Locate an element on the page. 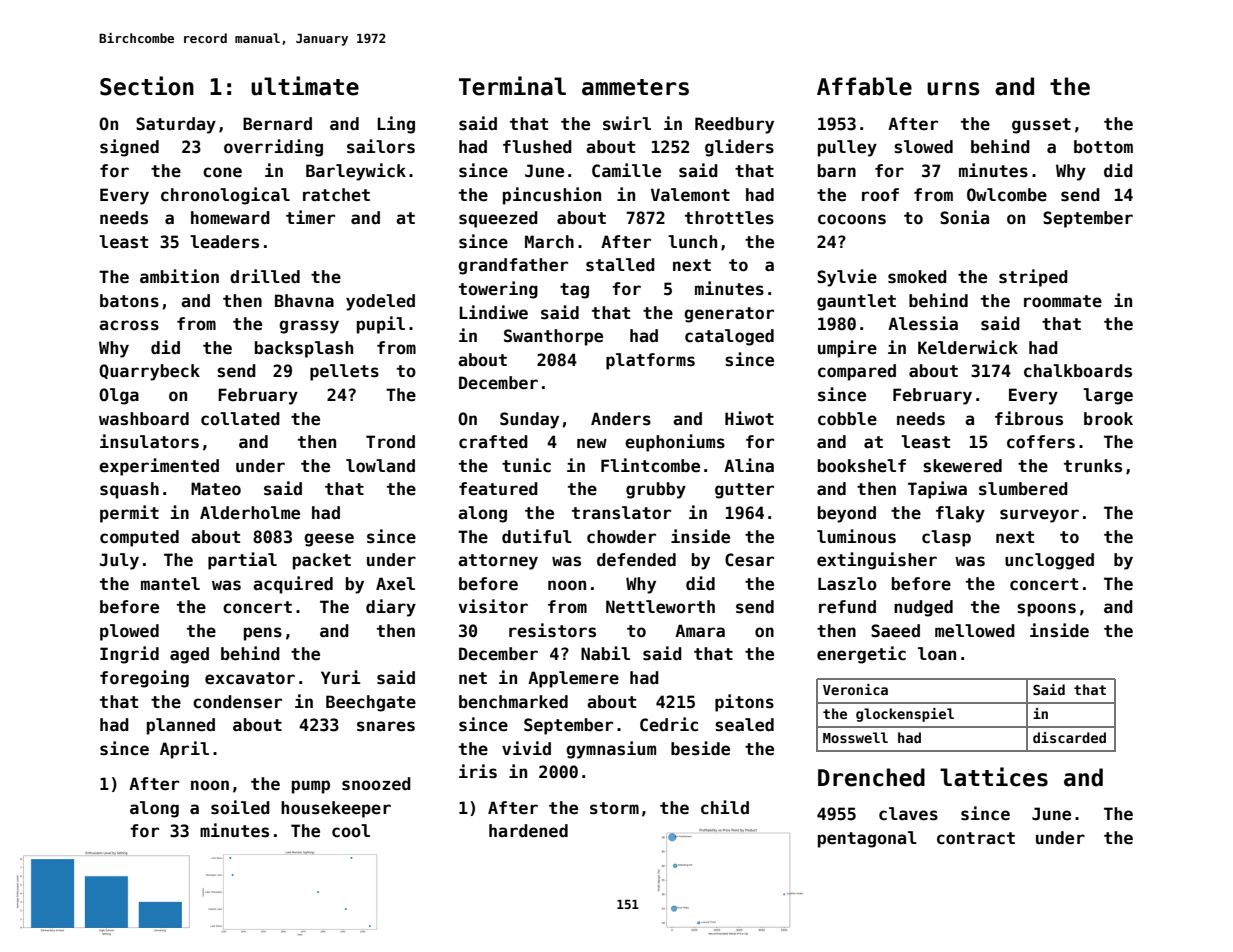 Image resolution: width=1233 pixels, height=952 pixels. ammeters is located at coordinates (635, 87).
